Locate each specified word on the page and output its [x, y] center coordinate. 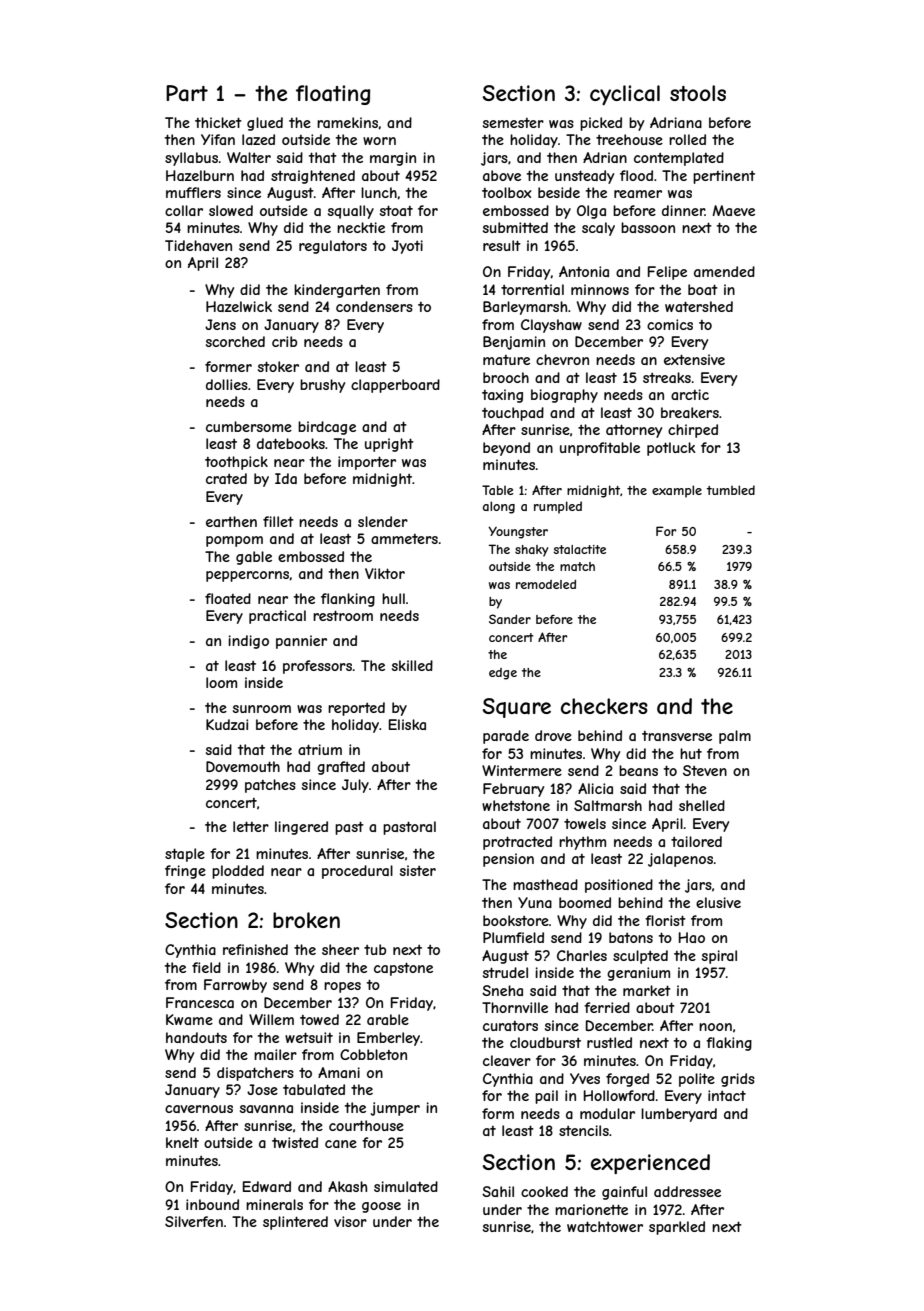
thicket [218, 122]
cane [341, 1144]
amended [724, 271]
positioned [619, 886]
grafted [341, 768]
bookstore [516, 920]
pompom [234, 541]
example [677, 491]
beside [559, 192]
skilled [412, 665]
